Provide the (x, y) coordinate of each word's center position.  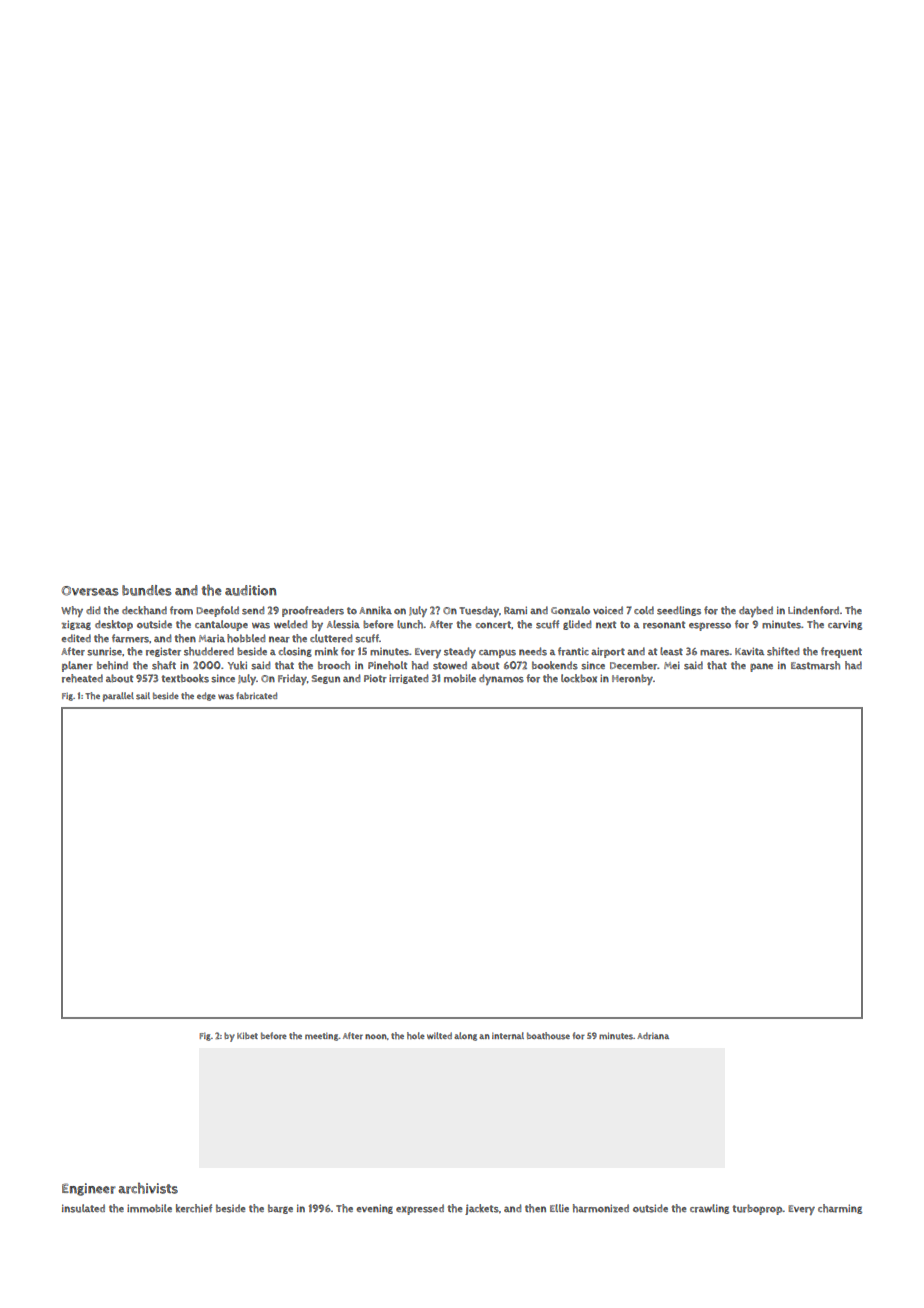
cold (644, 610)
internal (508, 1036)
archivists (148, 1188)
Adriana (653, 1036)
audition (251, 590)
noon (376, 1036)
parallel (118, 697)
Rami (515, 610)
